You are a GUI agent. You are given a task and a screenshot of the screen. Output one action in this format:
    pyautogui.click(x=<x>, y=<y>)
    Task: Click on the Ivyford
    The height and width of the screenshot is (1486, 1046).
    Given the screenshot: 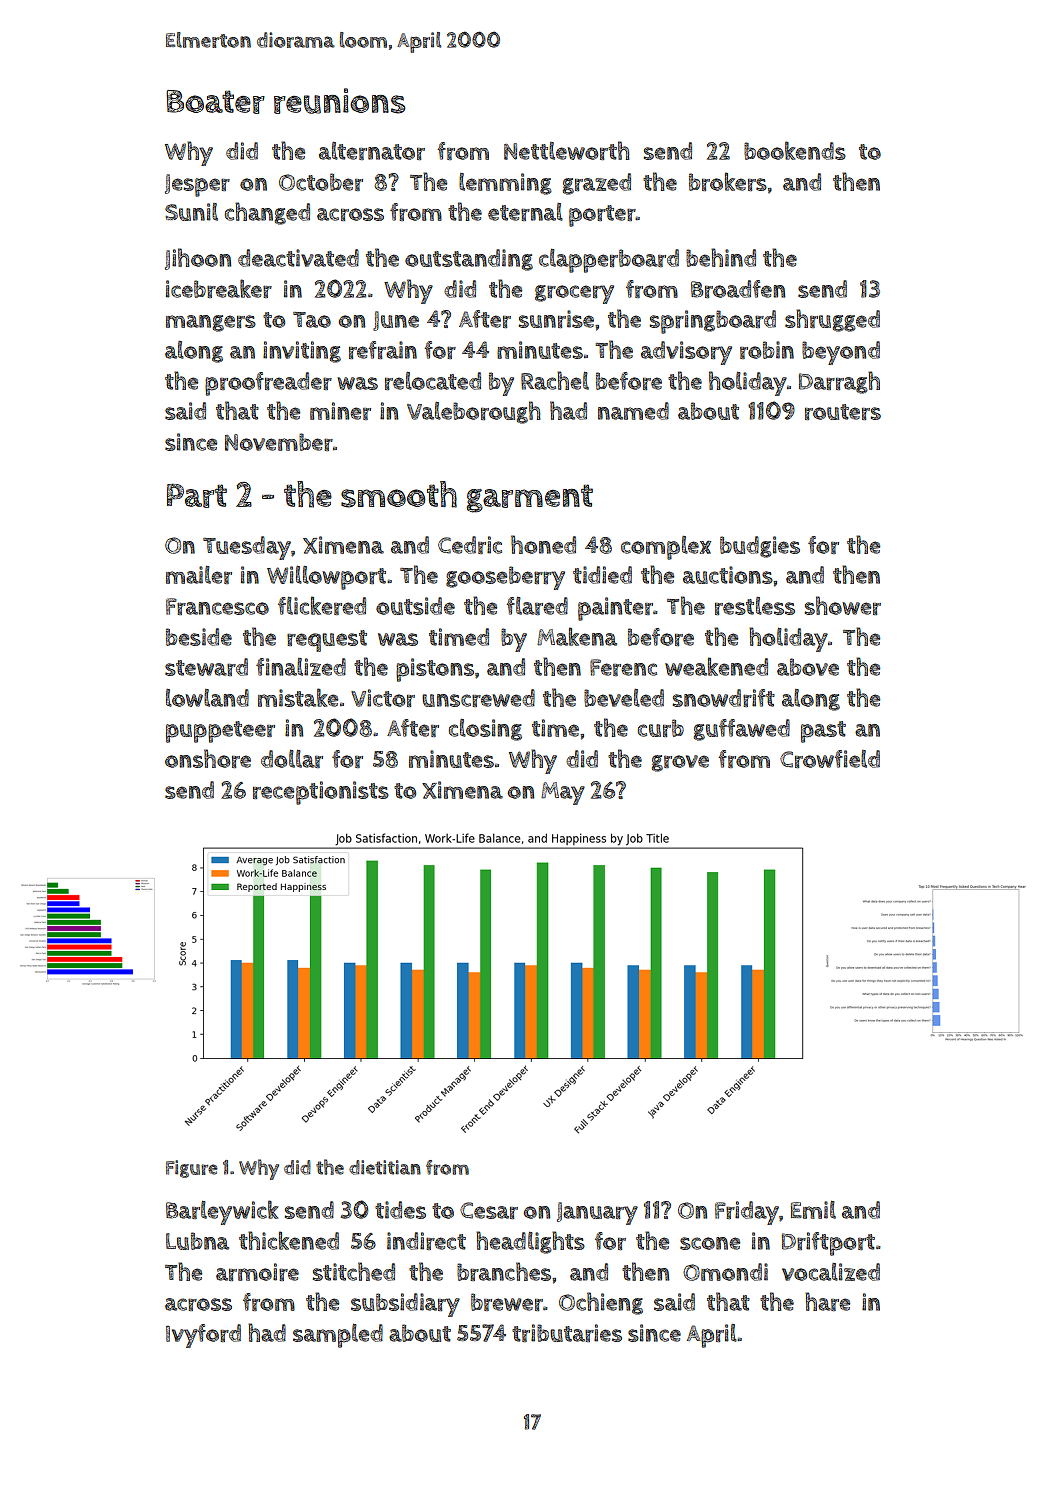 What is the action you would take?
    pyautogui.click(x=203, y=1336)
